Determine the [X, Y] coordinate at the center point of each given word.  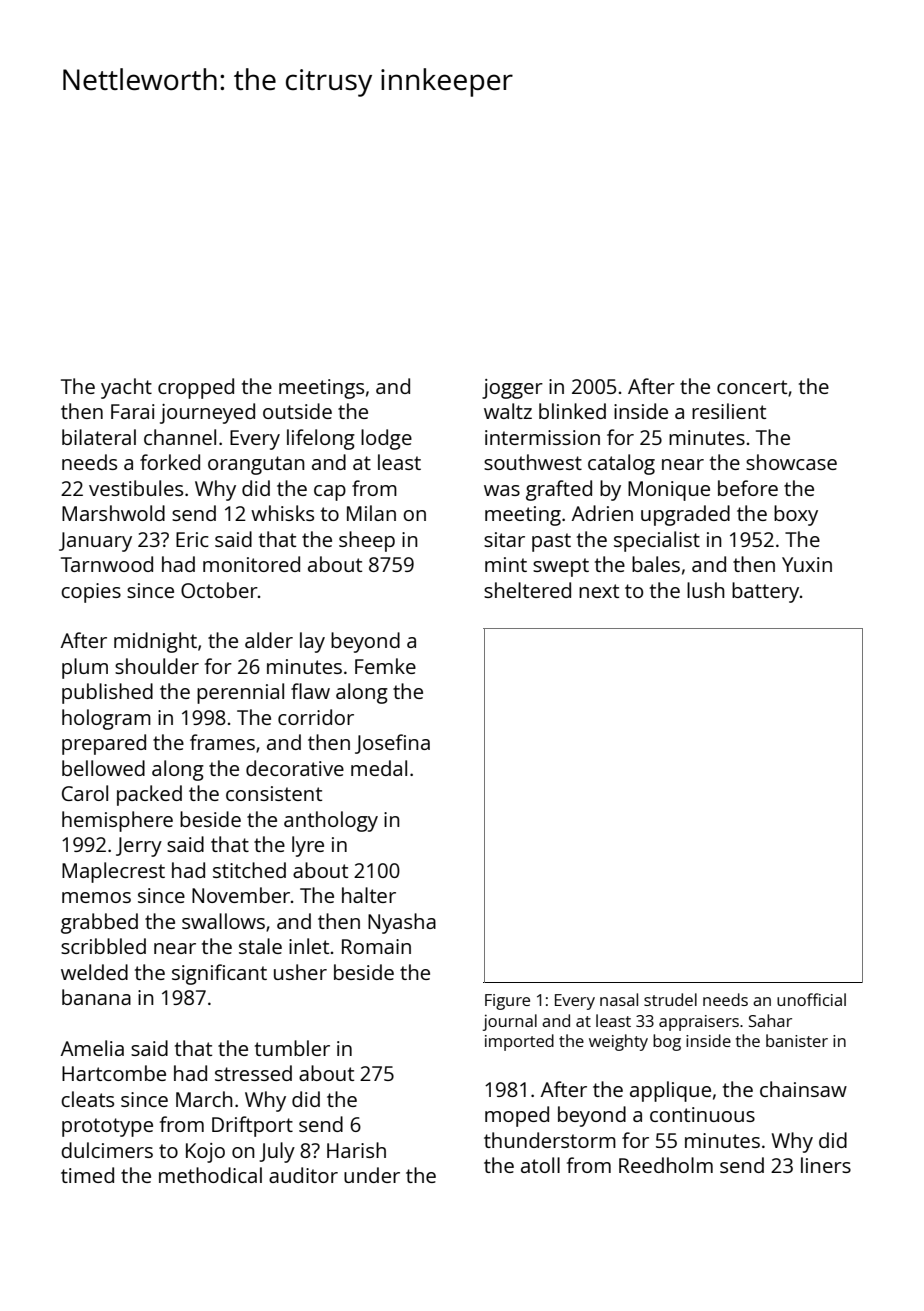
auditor [303, 1175]
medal [379, 768]
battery [765, 592]
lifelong [321, 439]
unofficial [811, 999]
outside [297, 411]
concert [752, 387]
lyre [308, 846]
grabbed [99, 923]
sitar [504, 539]
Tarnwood [107, 564]
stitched [249, 870]
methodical [210, 1175]
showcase [791, 462]
